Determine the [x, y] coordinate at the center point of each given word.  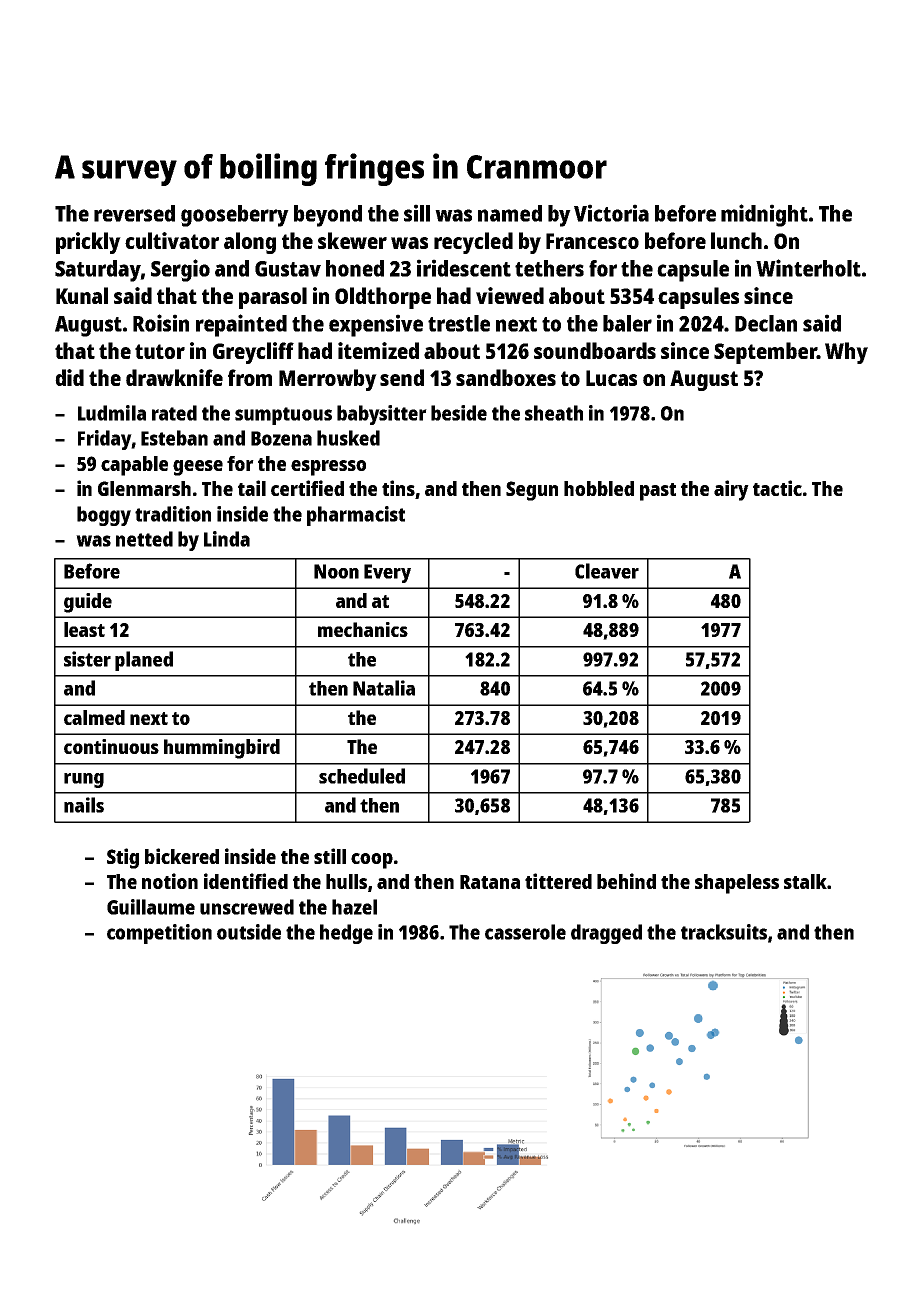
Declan [766, 323]
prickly [88, 243]
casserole [525, 932]
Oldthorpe [383, 298]
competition [159, 934]
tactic [777, 488]
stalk [805, 881]
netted [144, 539]
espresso [328, 468]
